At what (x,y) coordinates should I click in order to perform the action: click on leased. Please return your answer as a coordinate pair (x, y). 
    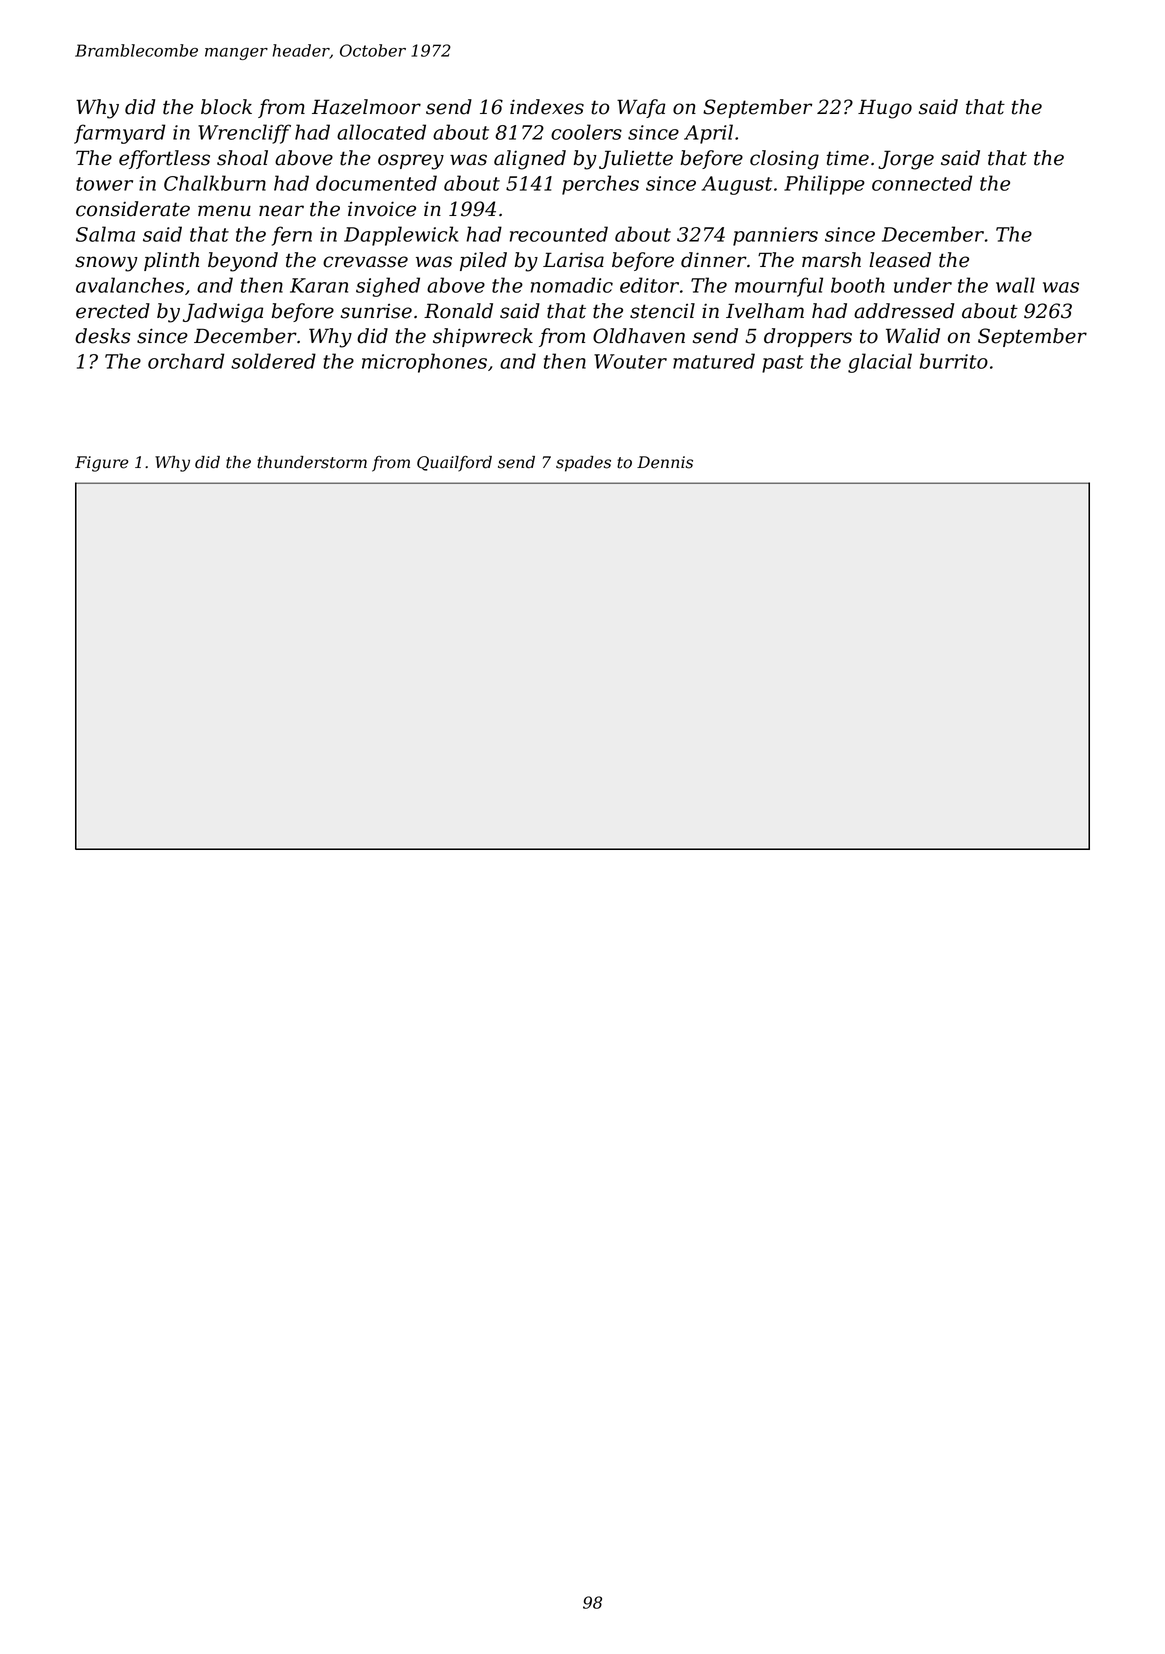
    Looking at the image, I should click on (900, 260).
